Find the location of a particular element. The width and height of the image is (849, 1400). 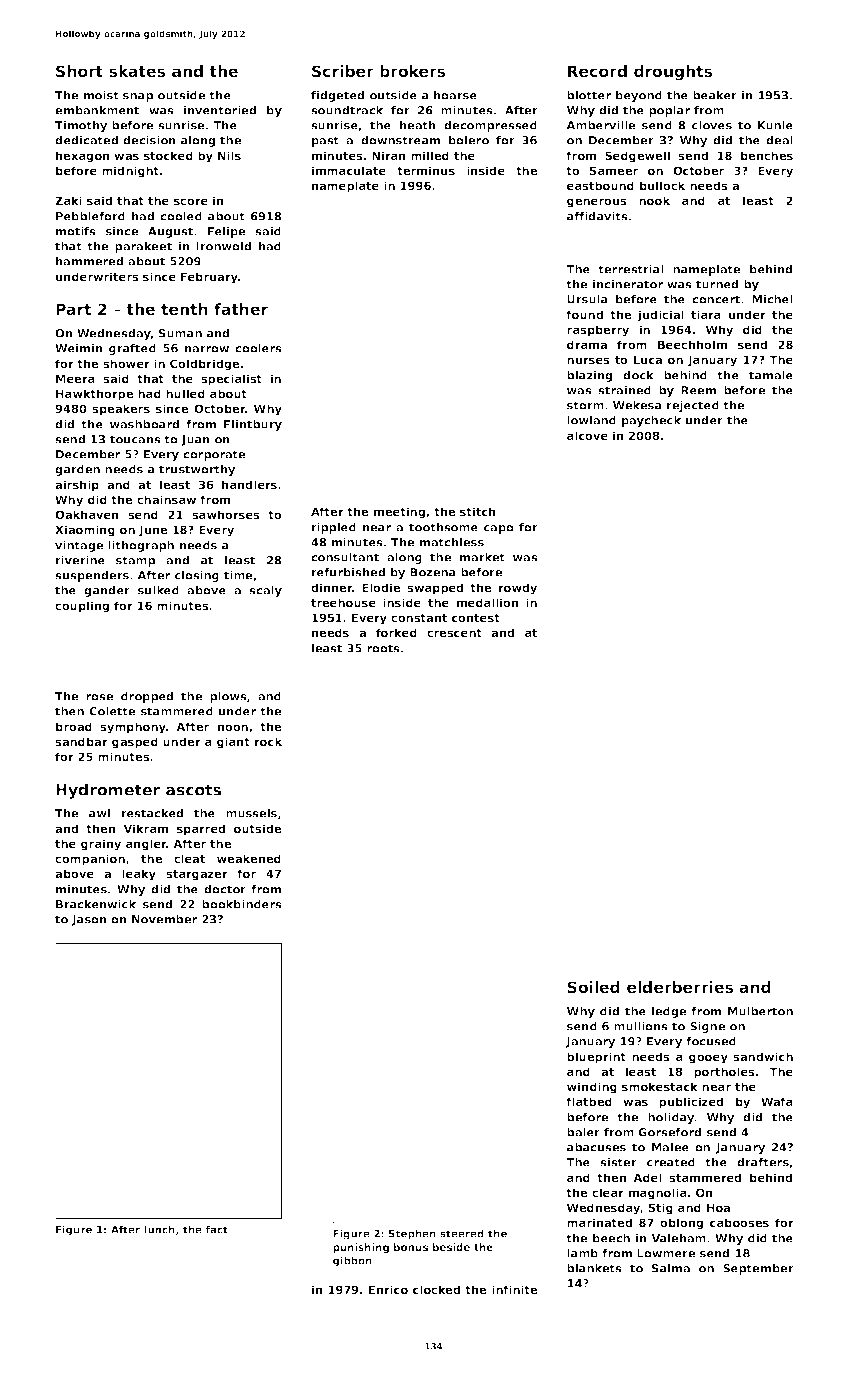

lunch is located at coordinates (160, 1229).
